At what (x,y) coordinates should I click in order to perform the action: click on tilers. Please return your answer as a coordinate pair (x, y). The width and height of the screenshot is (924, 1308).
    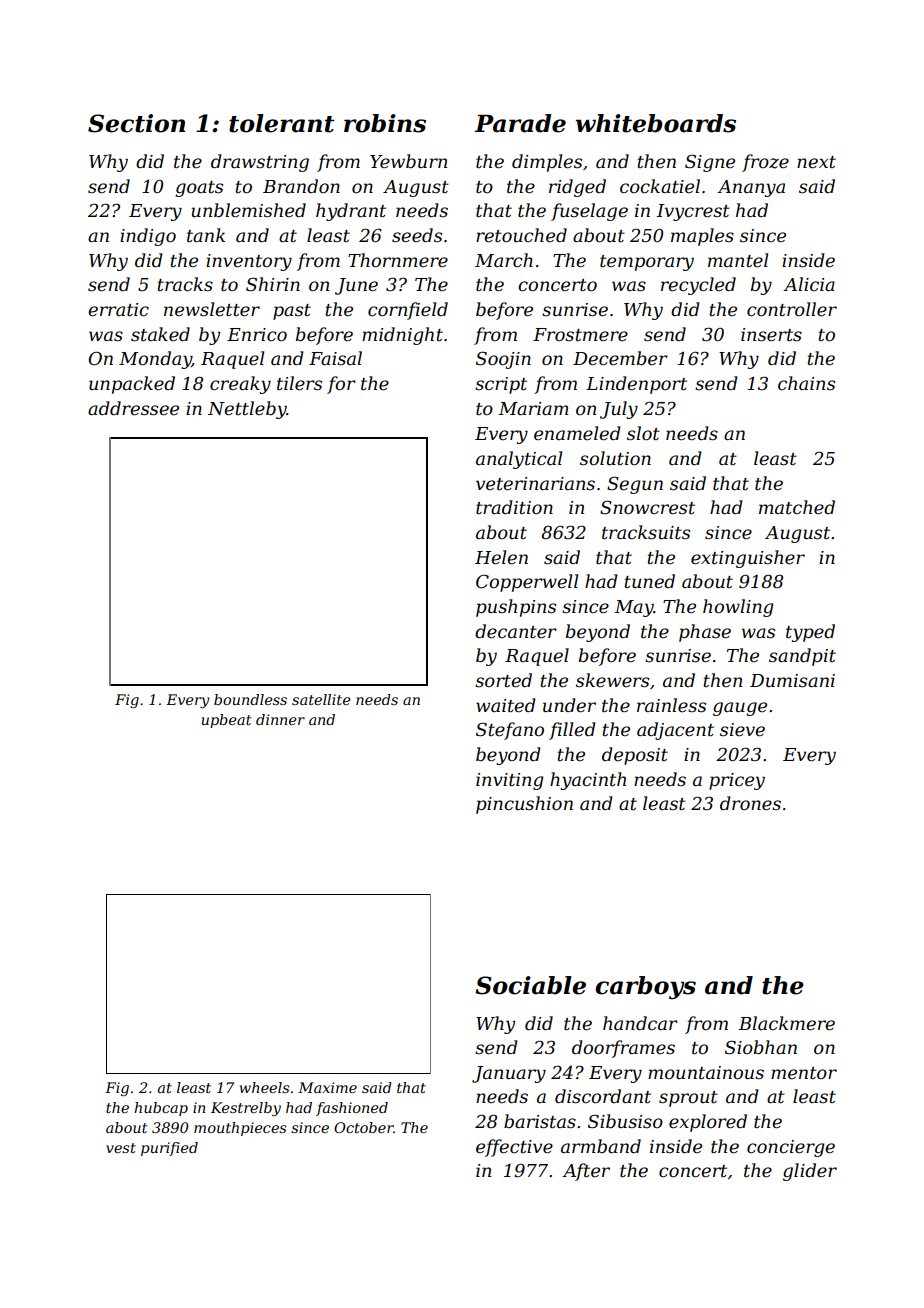
    Looking at the image, I should click on (299, 383).
